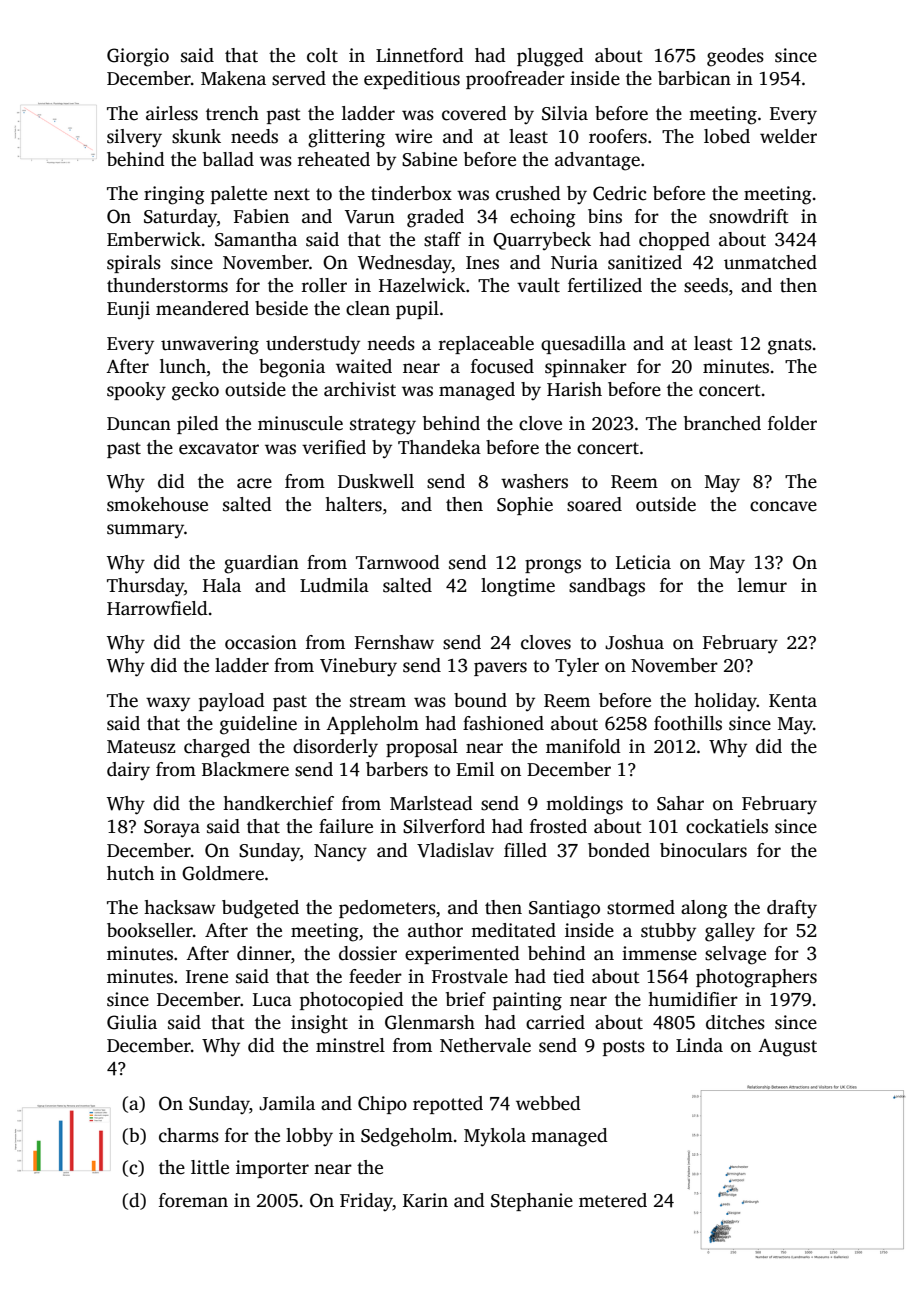  Describe the element at coordinates (693, 999) in the screenshot. I see `humidifier` at that location.
